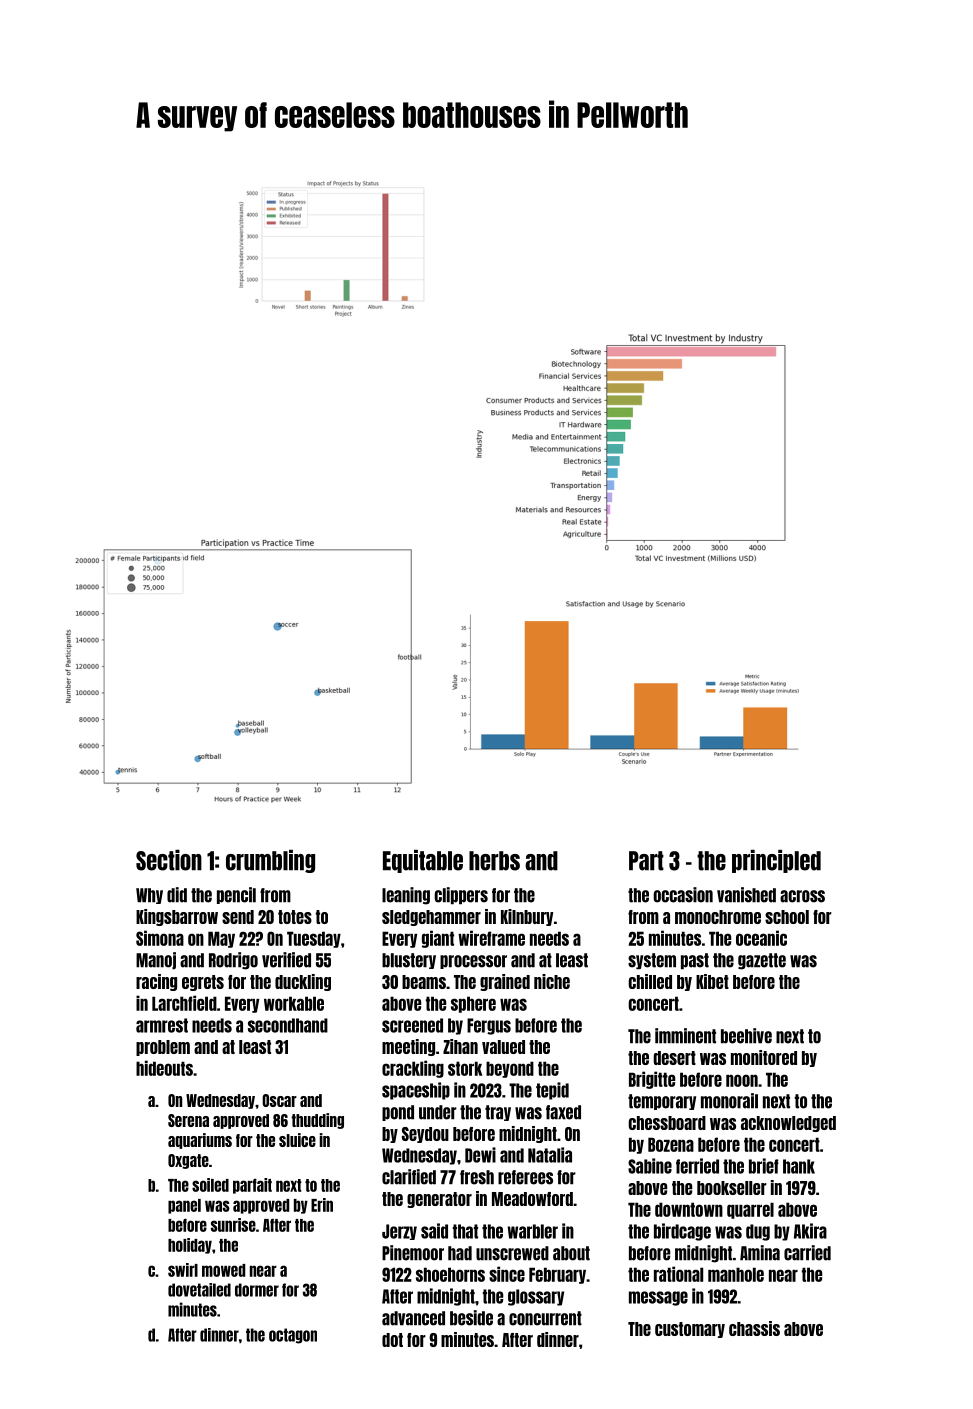 The width and height of the page is (973, 1409). Describe the element at coordinates (460, 1253) in the page. I see `had` at that location.
